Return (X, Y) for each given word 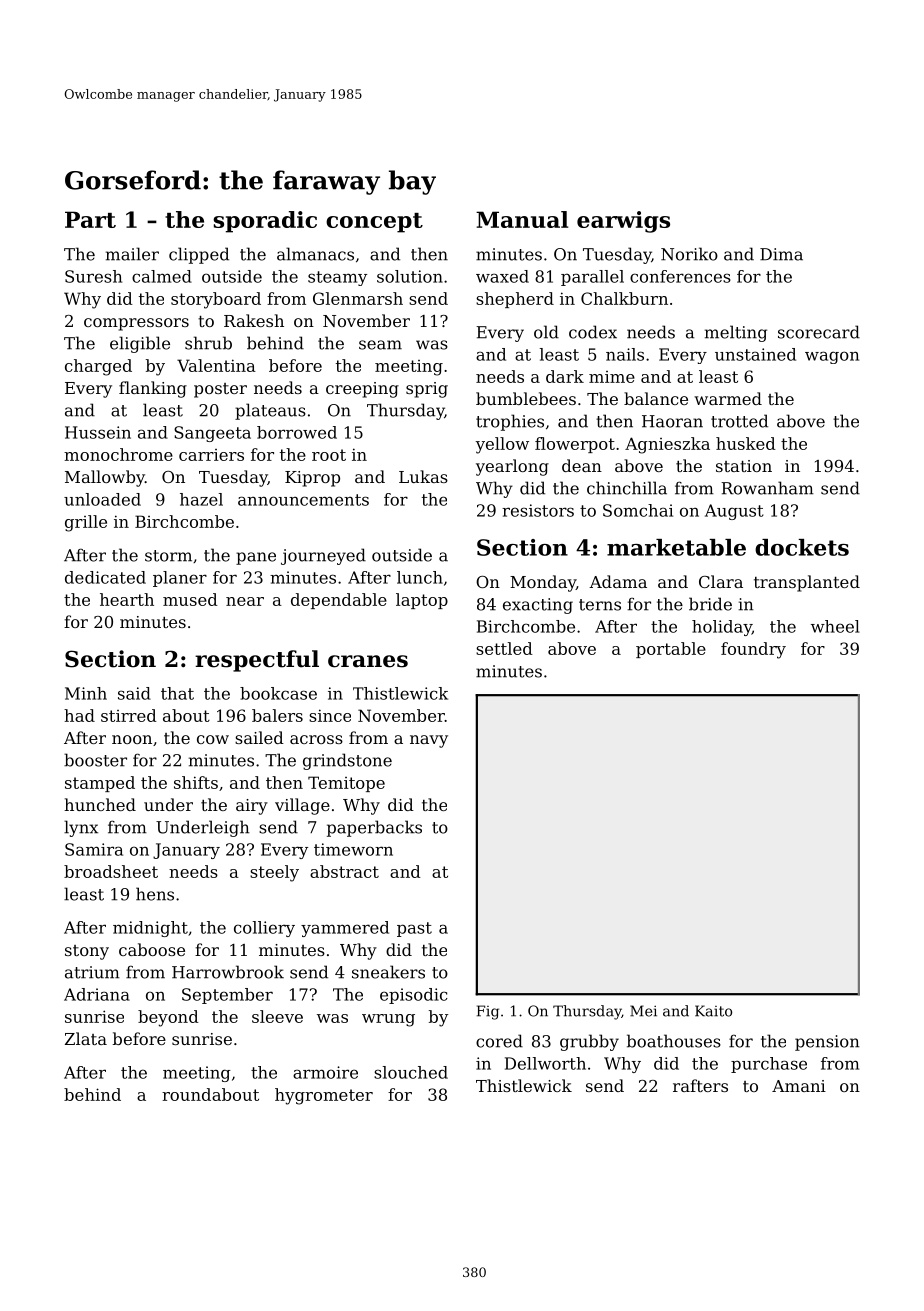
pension (827, 1043)
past (414, 929)
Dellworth (545, 1063)
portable (671, 650)
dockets (802, 547)
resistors (538, 510)
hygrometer (324, 1096)
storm (168, 556)
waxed (502, 276)
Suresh (93, 276)
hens (155, 894)
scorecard (819, 332)
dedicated (105, 577)
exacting (538, 606)
